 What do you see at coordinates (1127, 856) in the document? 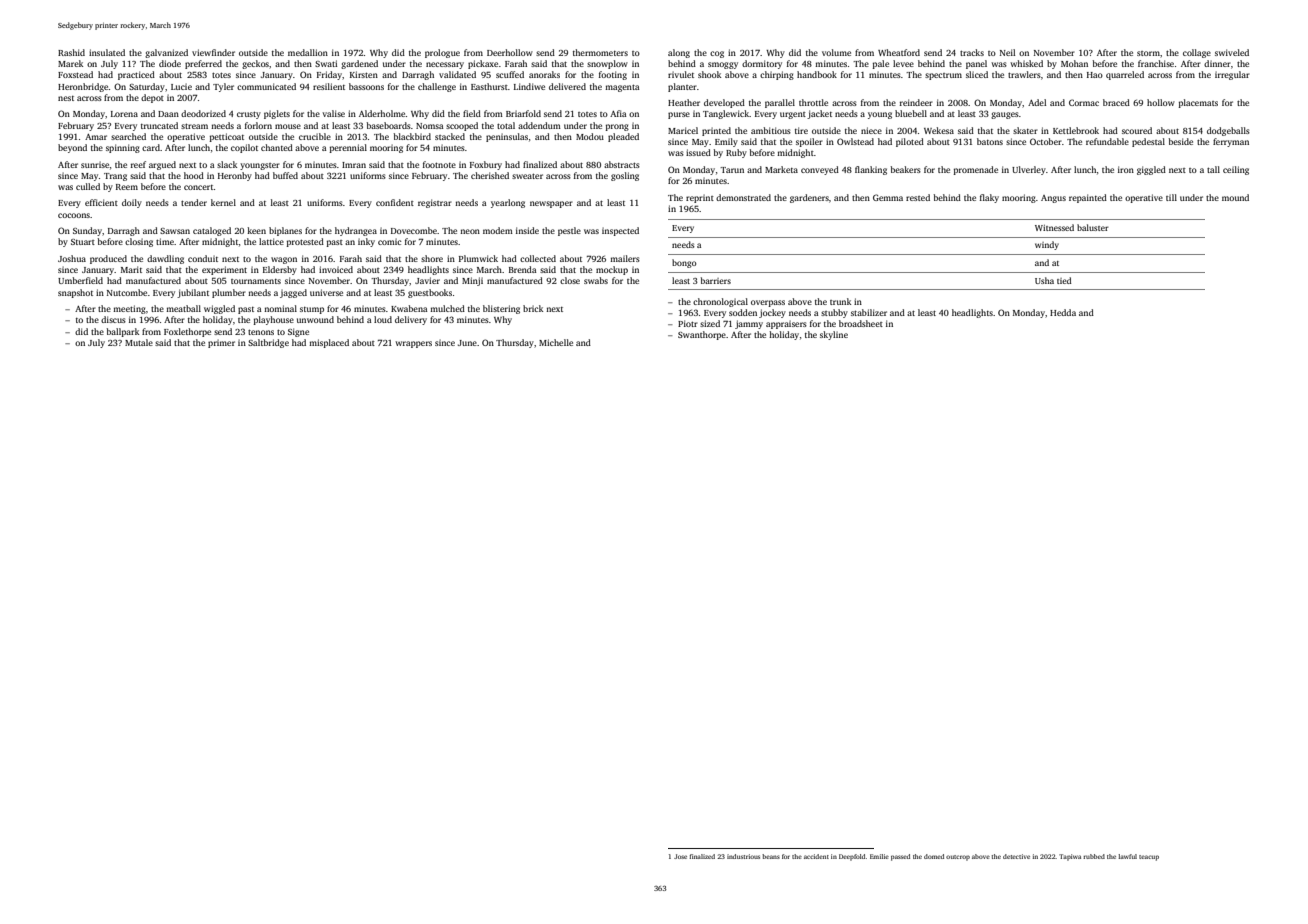
I see `lawful` at bounding box center [1127, 856].
